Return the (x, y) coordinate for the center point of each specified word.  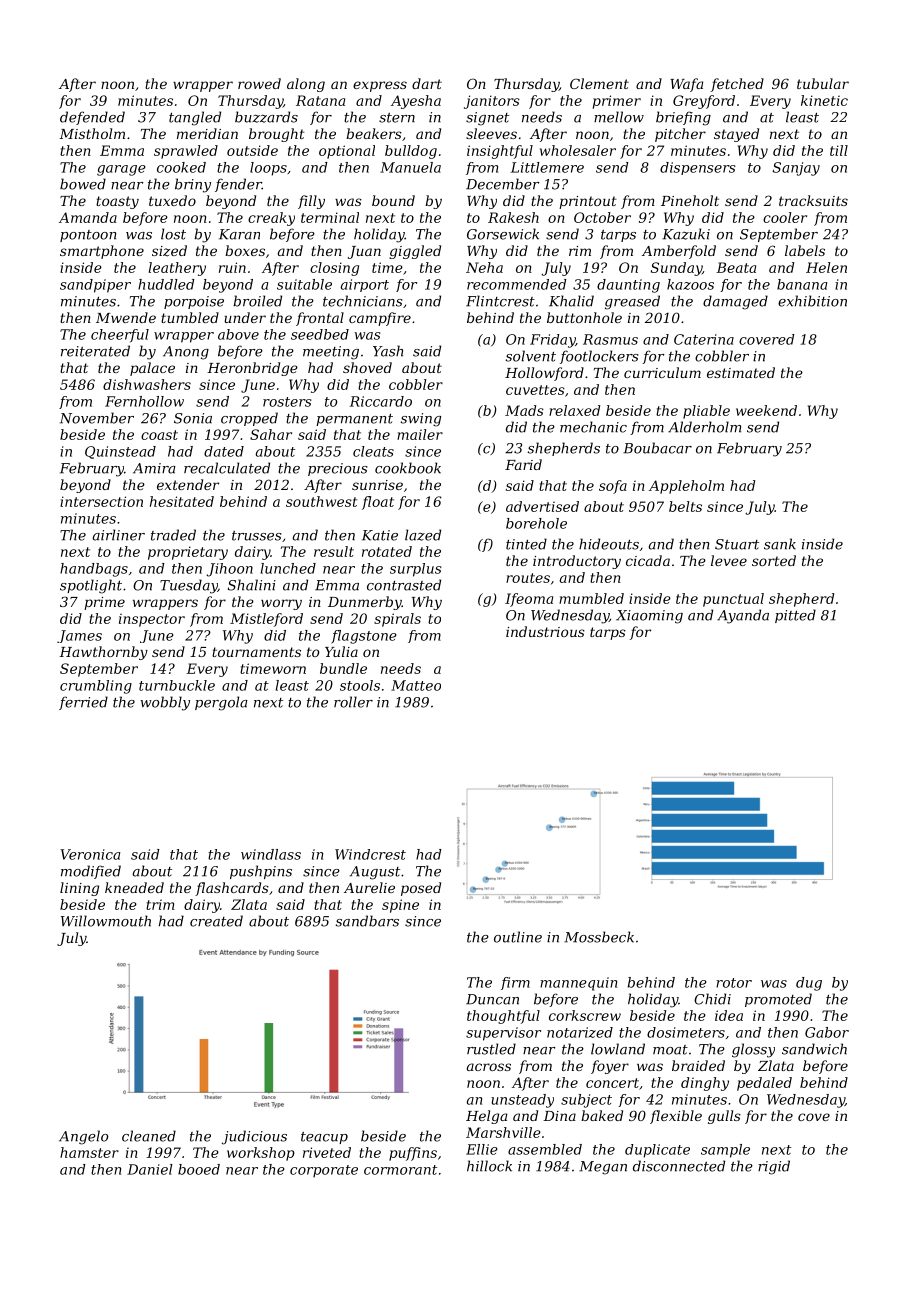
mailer (420, 434)
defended (92, 118)
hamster (89, 1152)
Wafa (686, 85)
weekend (766, 410)
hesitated (182, 501)
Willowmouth (106, 921)
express (380, 86)
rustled (491, 1049)
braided (698, 1065)
